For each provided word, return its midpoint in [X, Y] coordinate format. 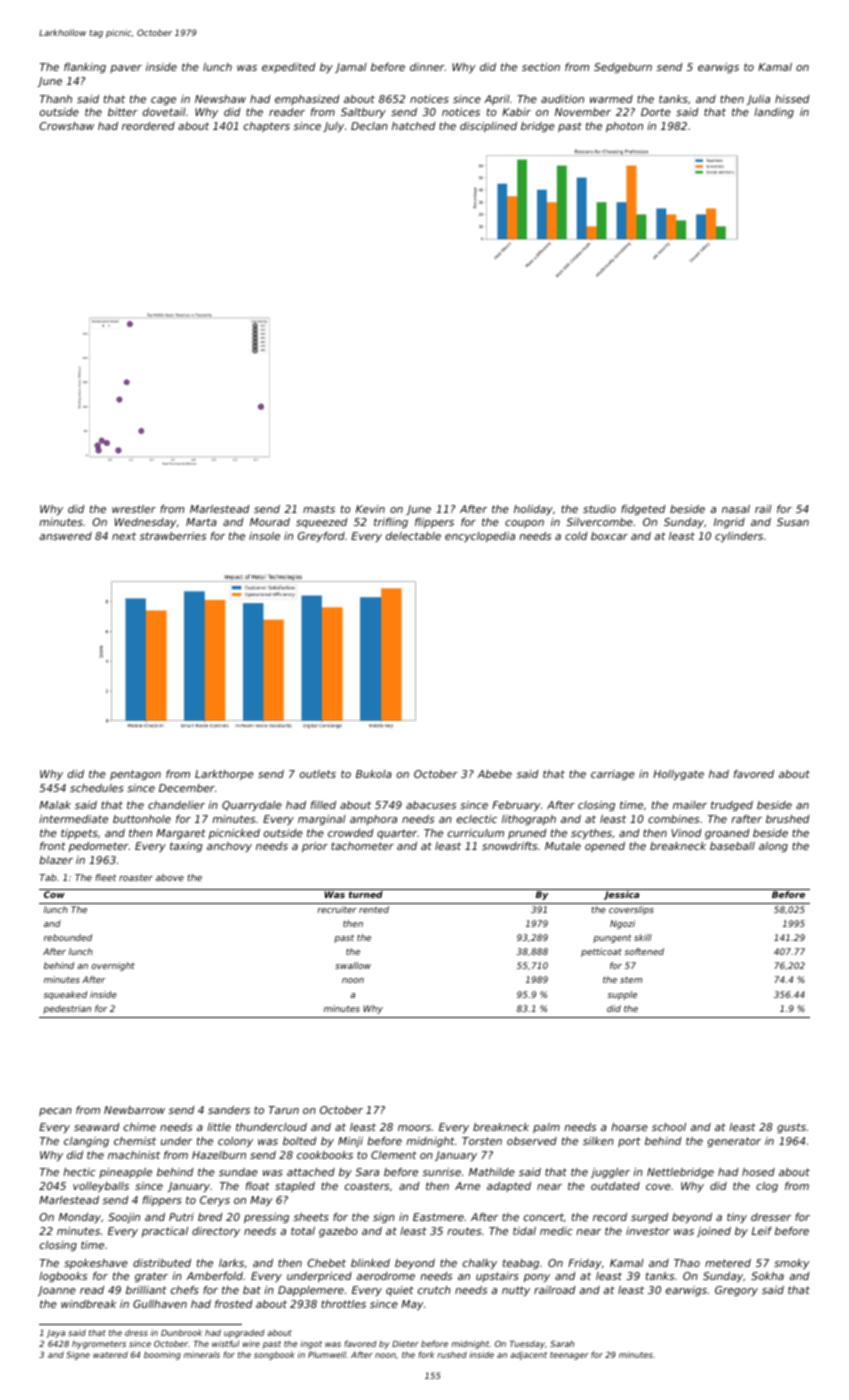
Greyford [321, 537]
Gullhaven [160, 1304]
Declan [369, 126]
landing [774, 113]
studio [599, 509]
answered [65, 536]
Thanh [56, 99]
